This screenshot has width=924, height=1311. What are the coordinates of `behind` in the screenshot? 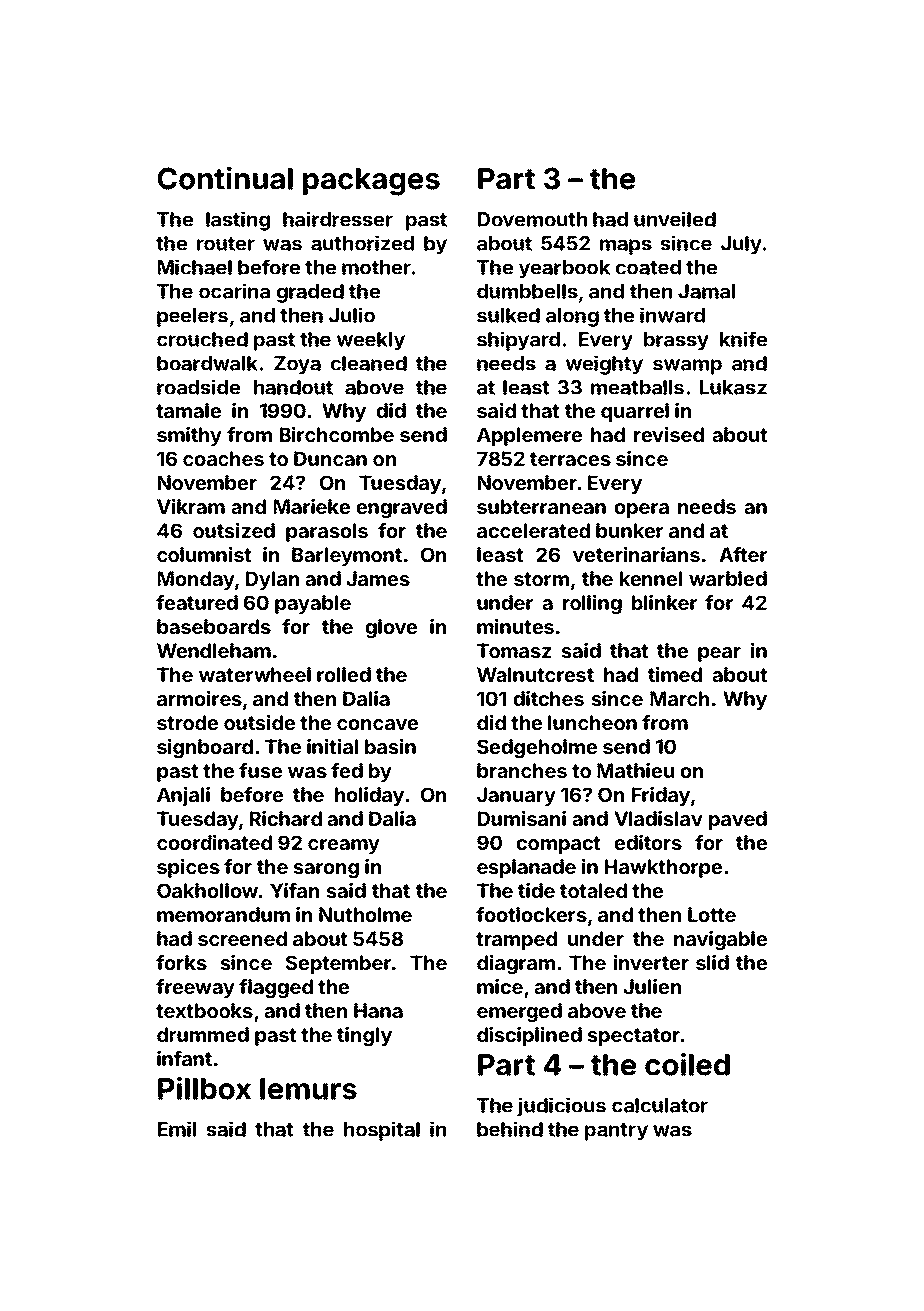 It's located at (510, 1129).
